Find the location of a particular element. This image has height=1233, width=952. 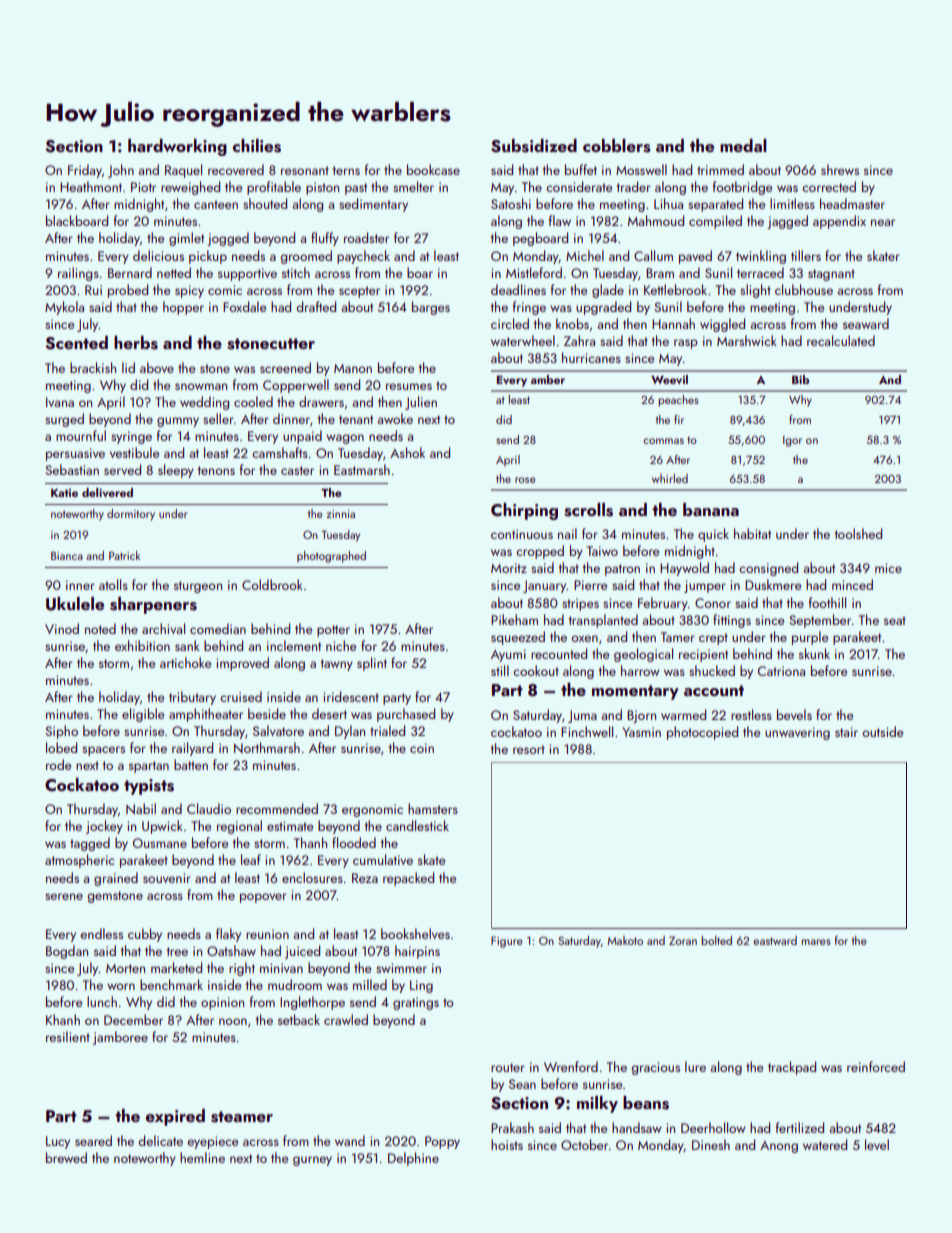

sturgeon is located at coordinates (198, 587).
